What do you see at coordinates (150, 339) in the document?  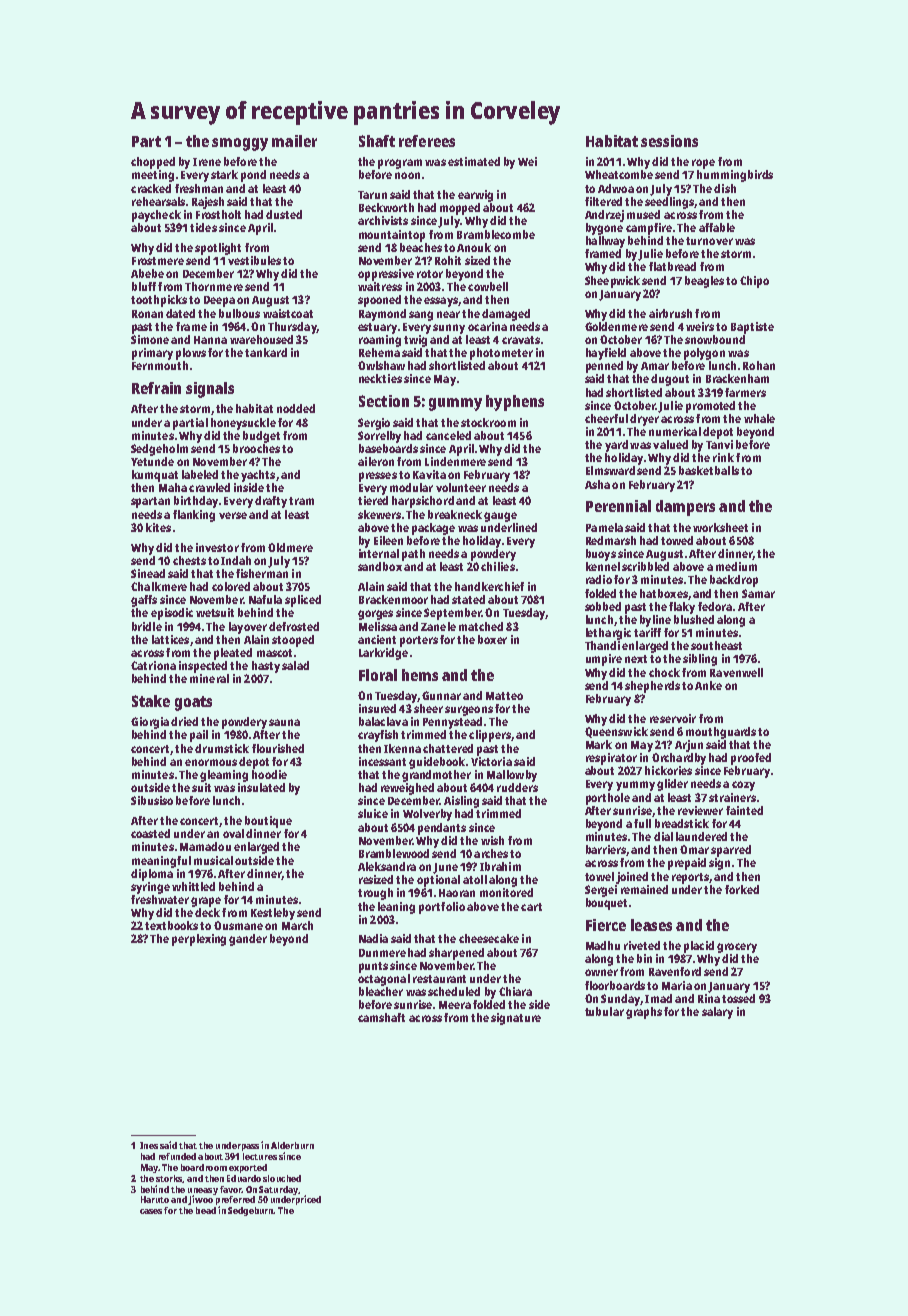 I see `Simone` at bounding box center [150, 339].
